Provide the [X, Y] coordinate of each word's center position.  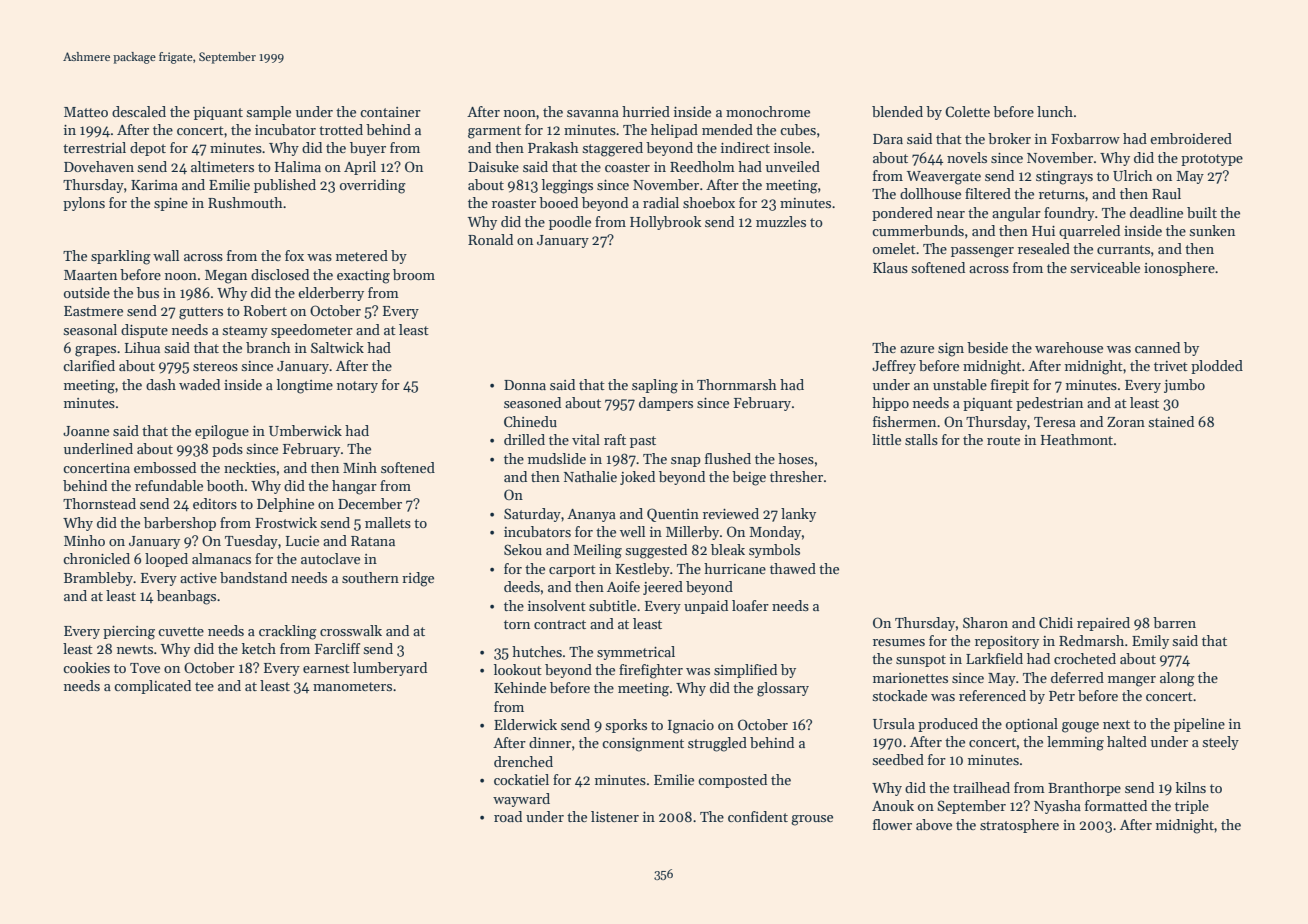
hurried [646, 111]
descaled [139, 111]
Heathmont [1077, 439]
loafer [750, 605]
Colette [967, 111]
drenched [523, 761]
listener [615, 816]
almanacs [221, 558]
